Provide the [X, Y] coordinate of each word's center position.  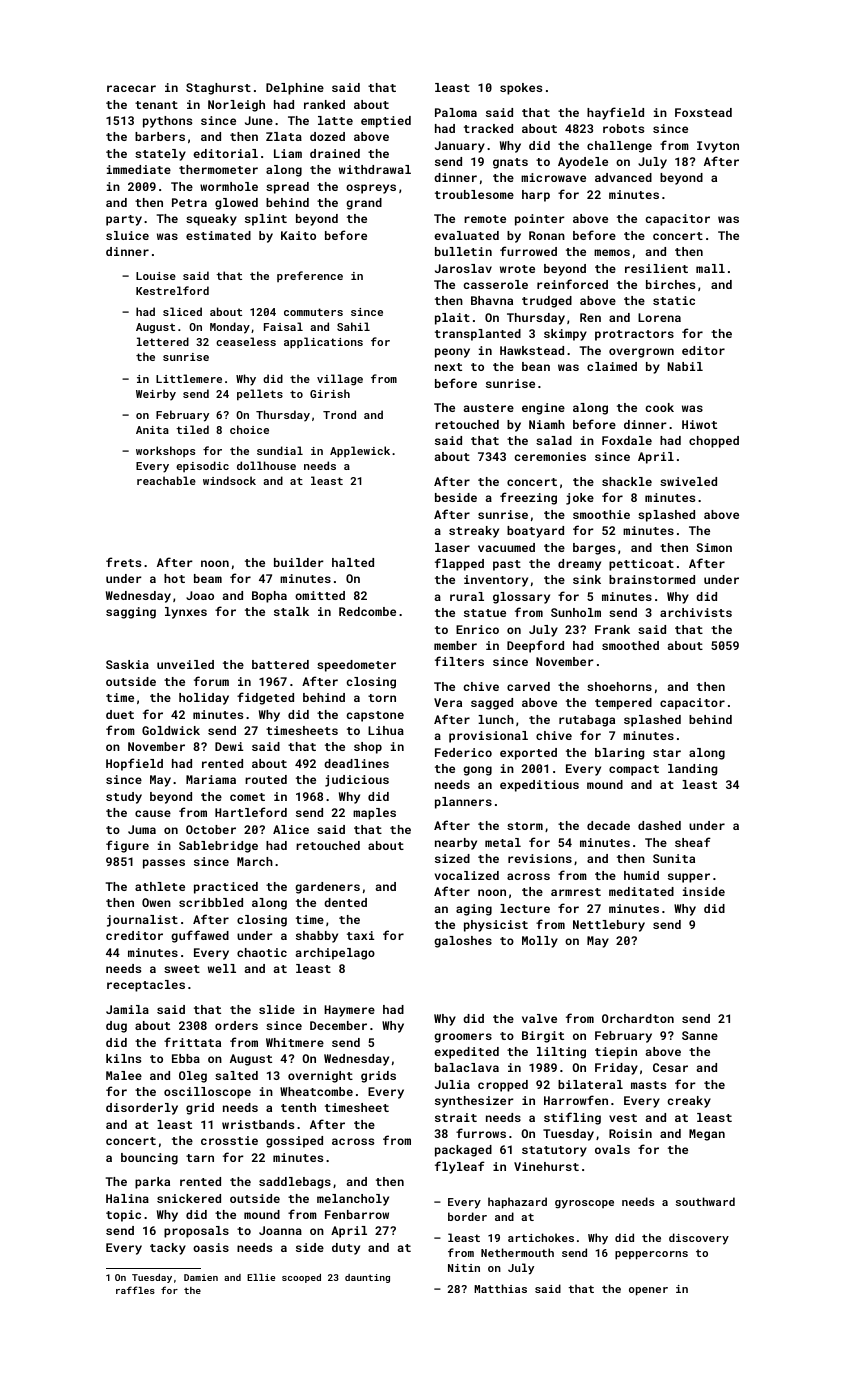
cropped [503, 1086]
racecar [131, 88]
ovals [612, 1149]
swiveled [688, 481]
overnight [320, 1077]
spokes [521, 89]
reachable [166, 480]
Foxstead [703, 112]
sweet [182, 969]
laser [452, 547]
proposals [196, 1232]
